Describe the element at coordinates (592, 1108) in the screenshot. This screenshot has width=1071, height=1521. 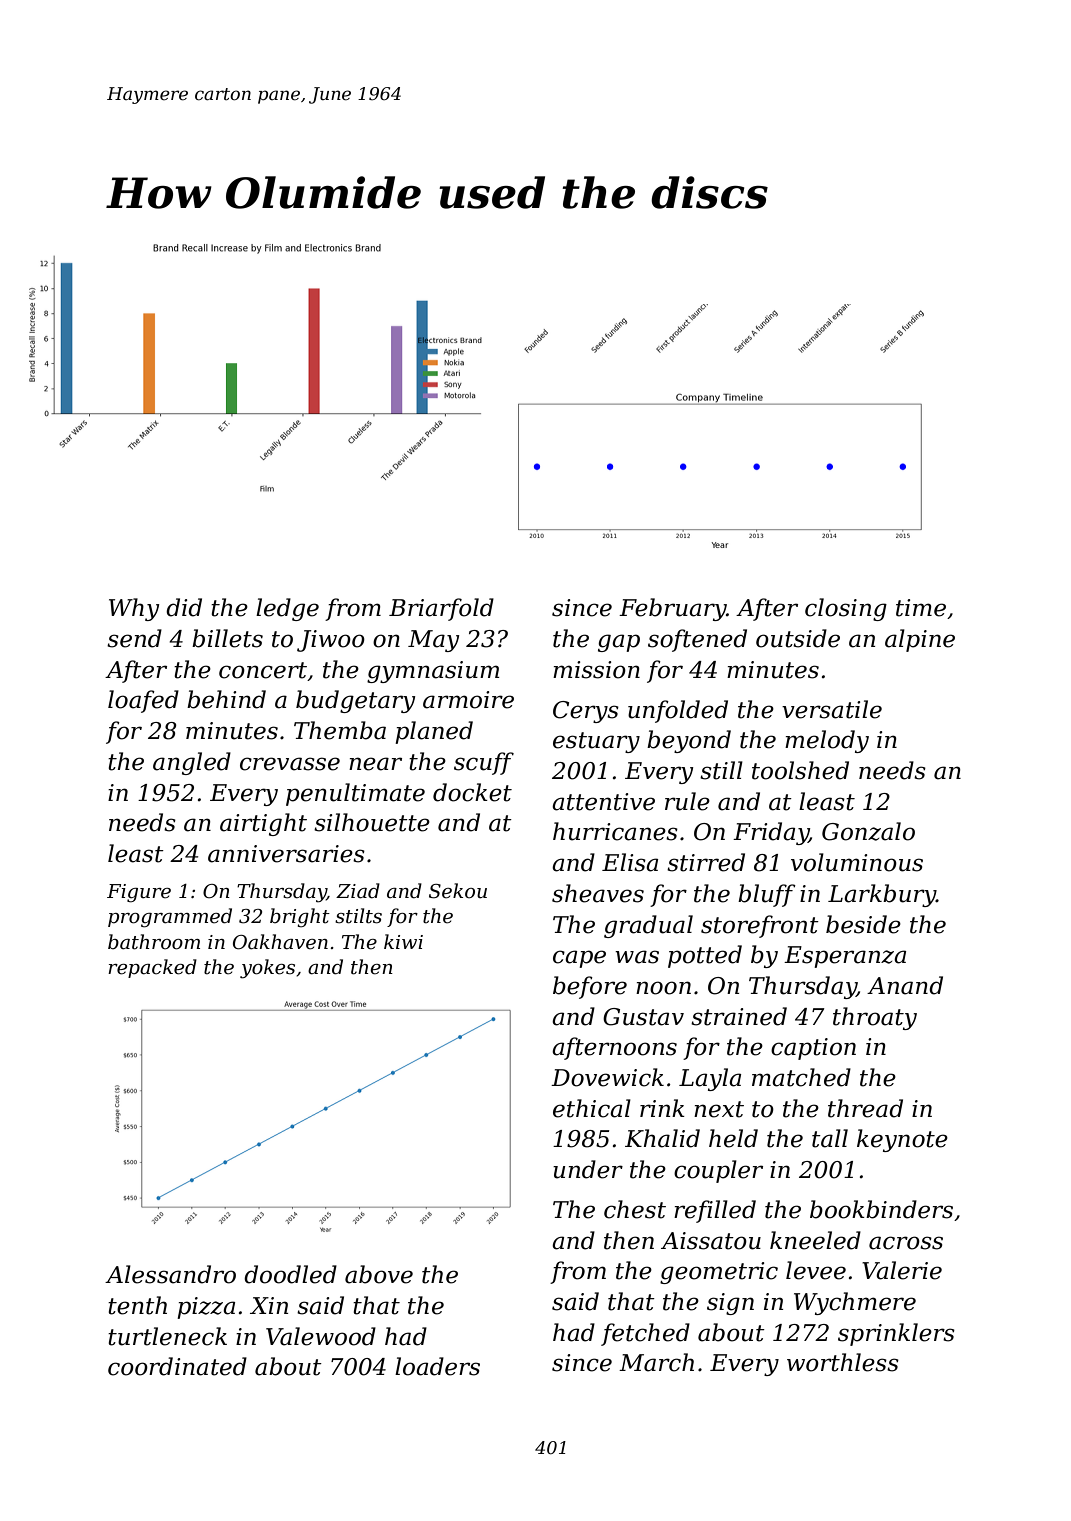
I see `ethical` at that location.
